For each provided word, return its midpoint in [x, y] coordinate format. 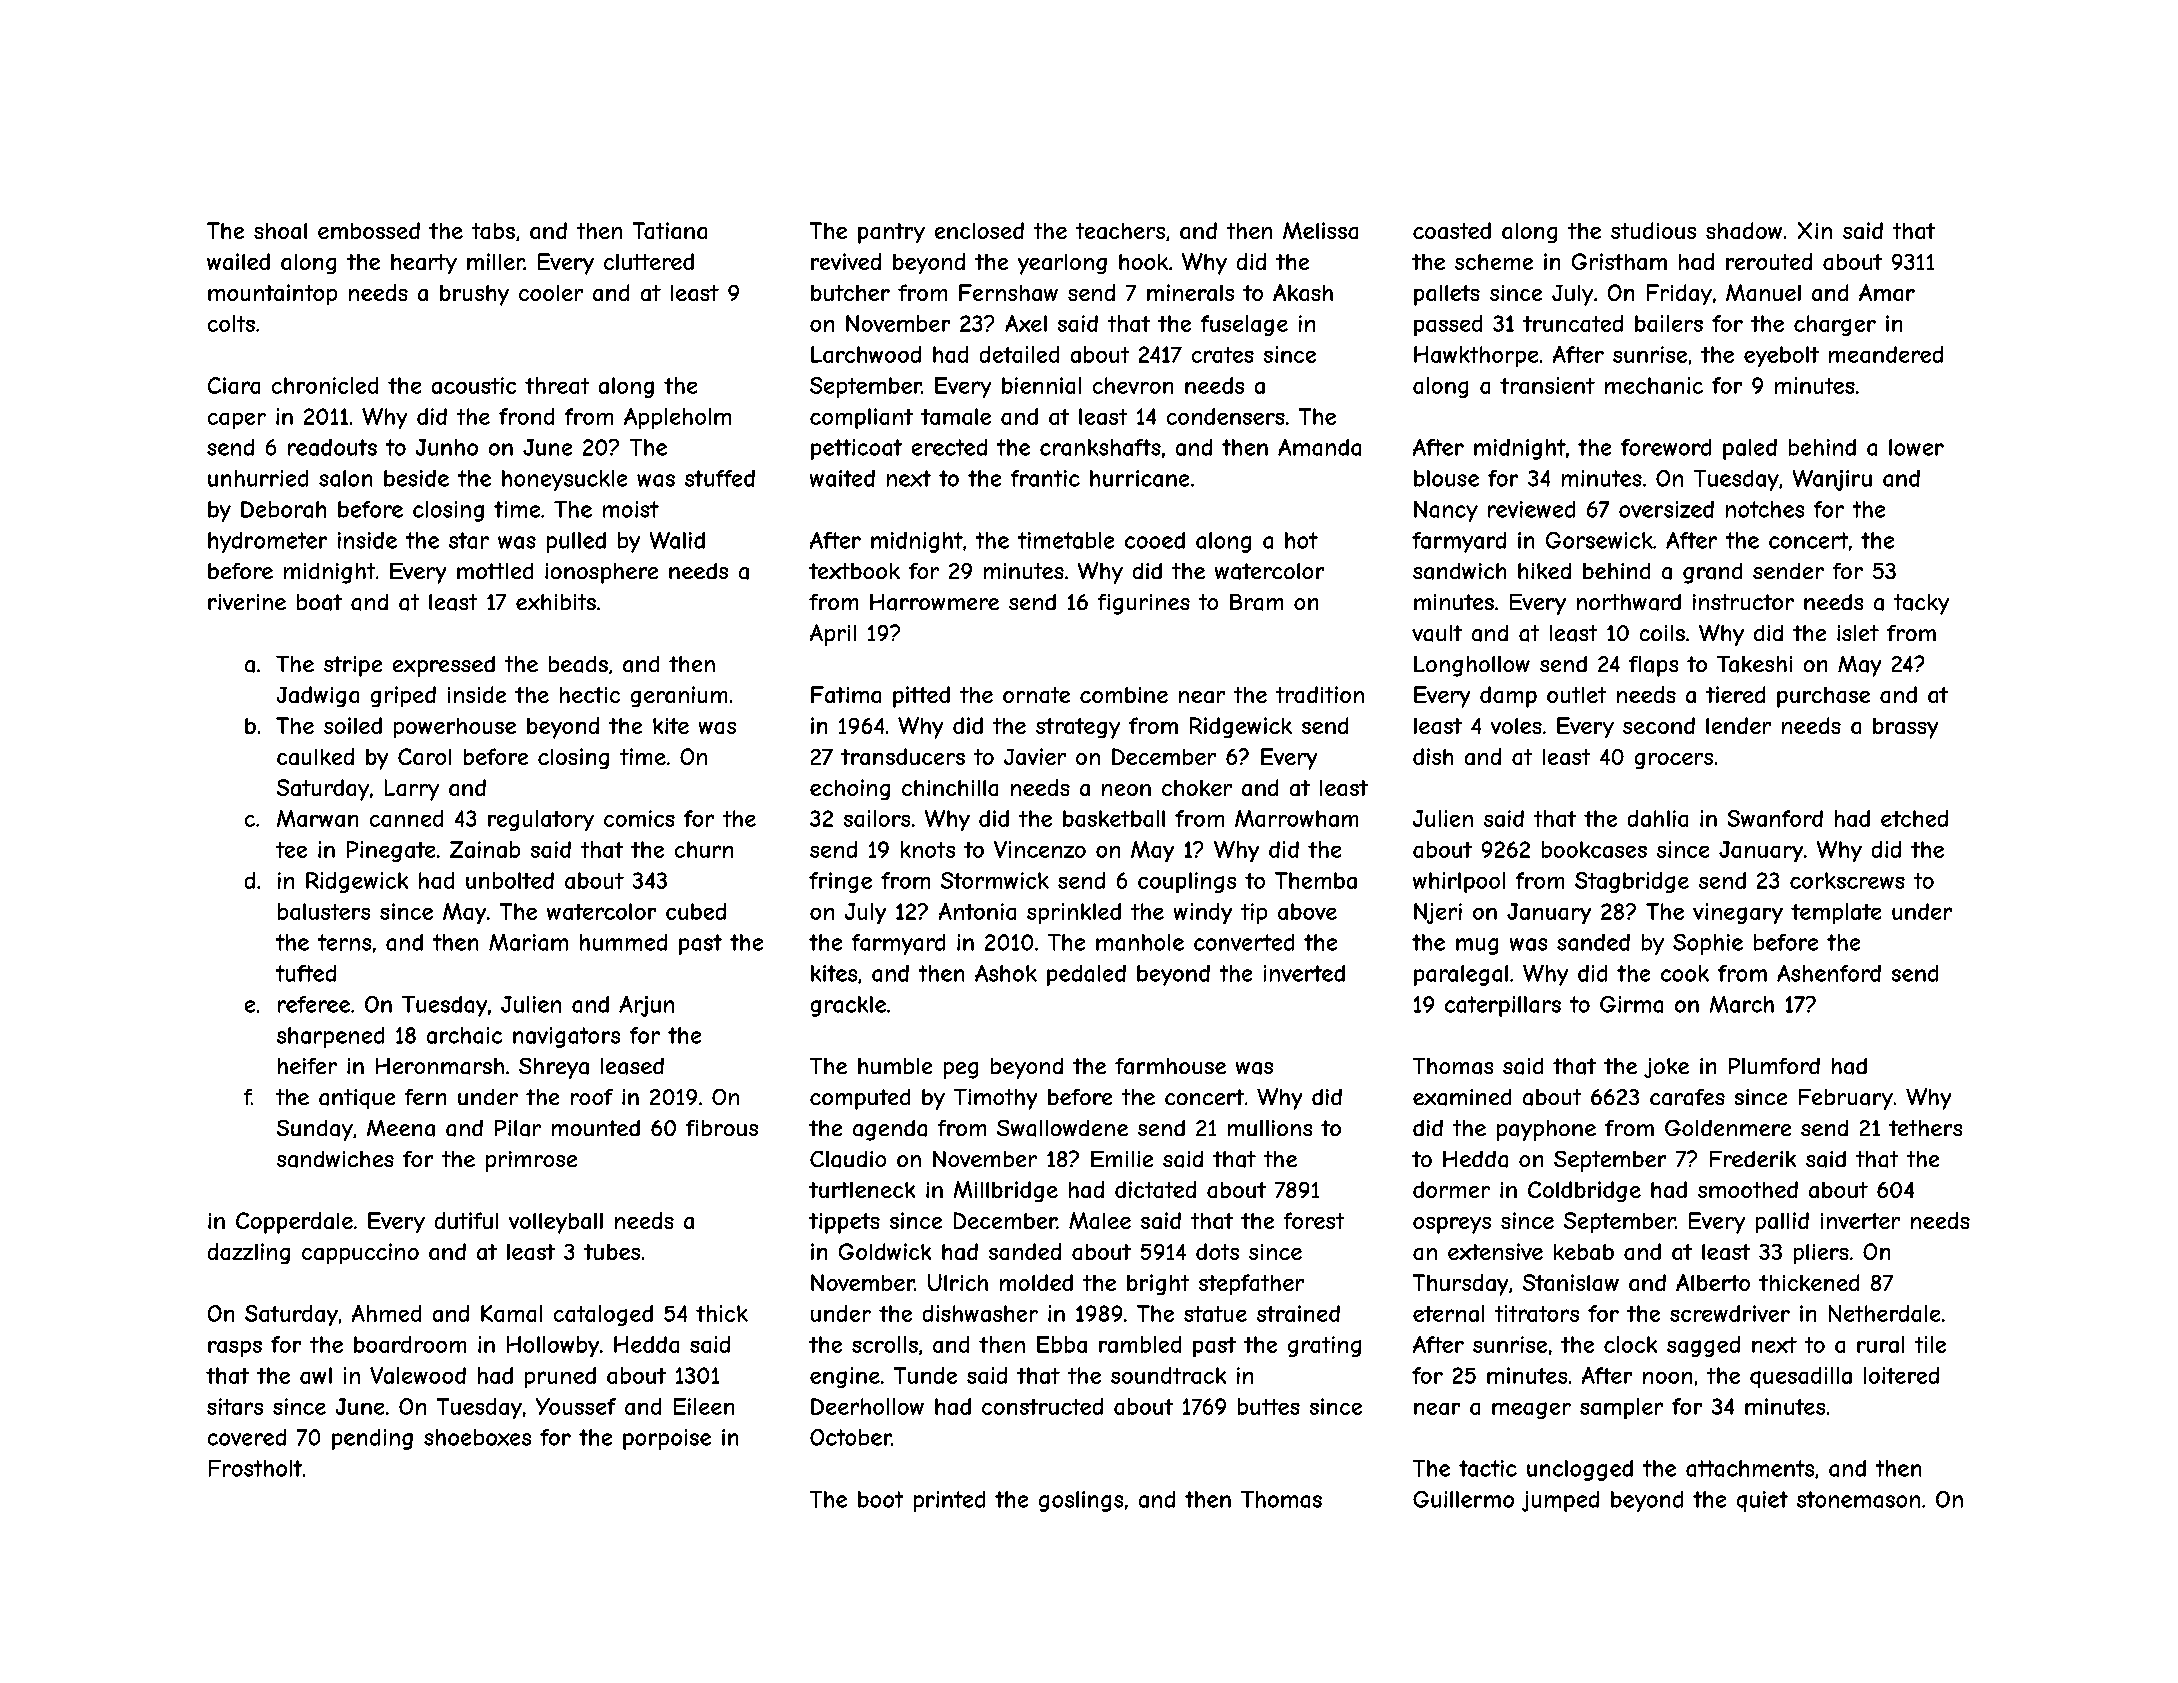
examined [1462, 1097]
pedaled [1086, 975]
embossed [369, 230]
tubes [612, 1252]
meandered [1886, 354]
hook [1143, 262]
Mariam [528, 942]
